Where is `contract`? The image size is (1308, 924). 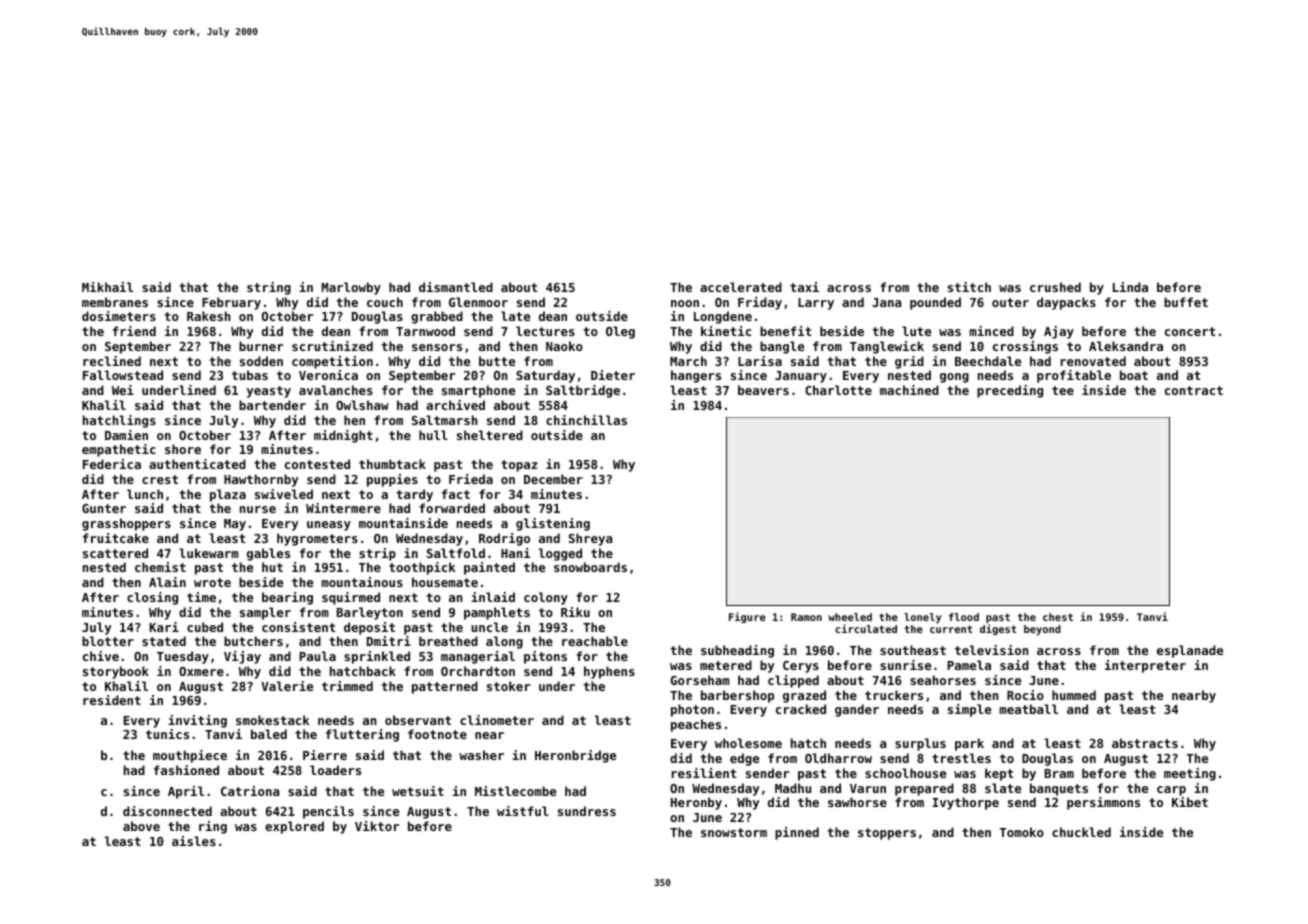 contract is located at coordinates (1194, 390).
